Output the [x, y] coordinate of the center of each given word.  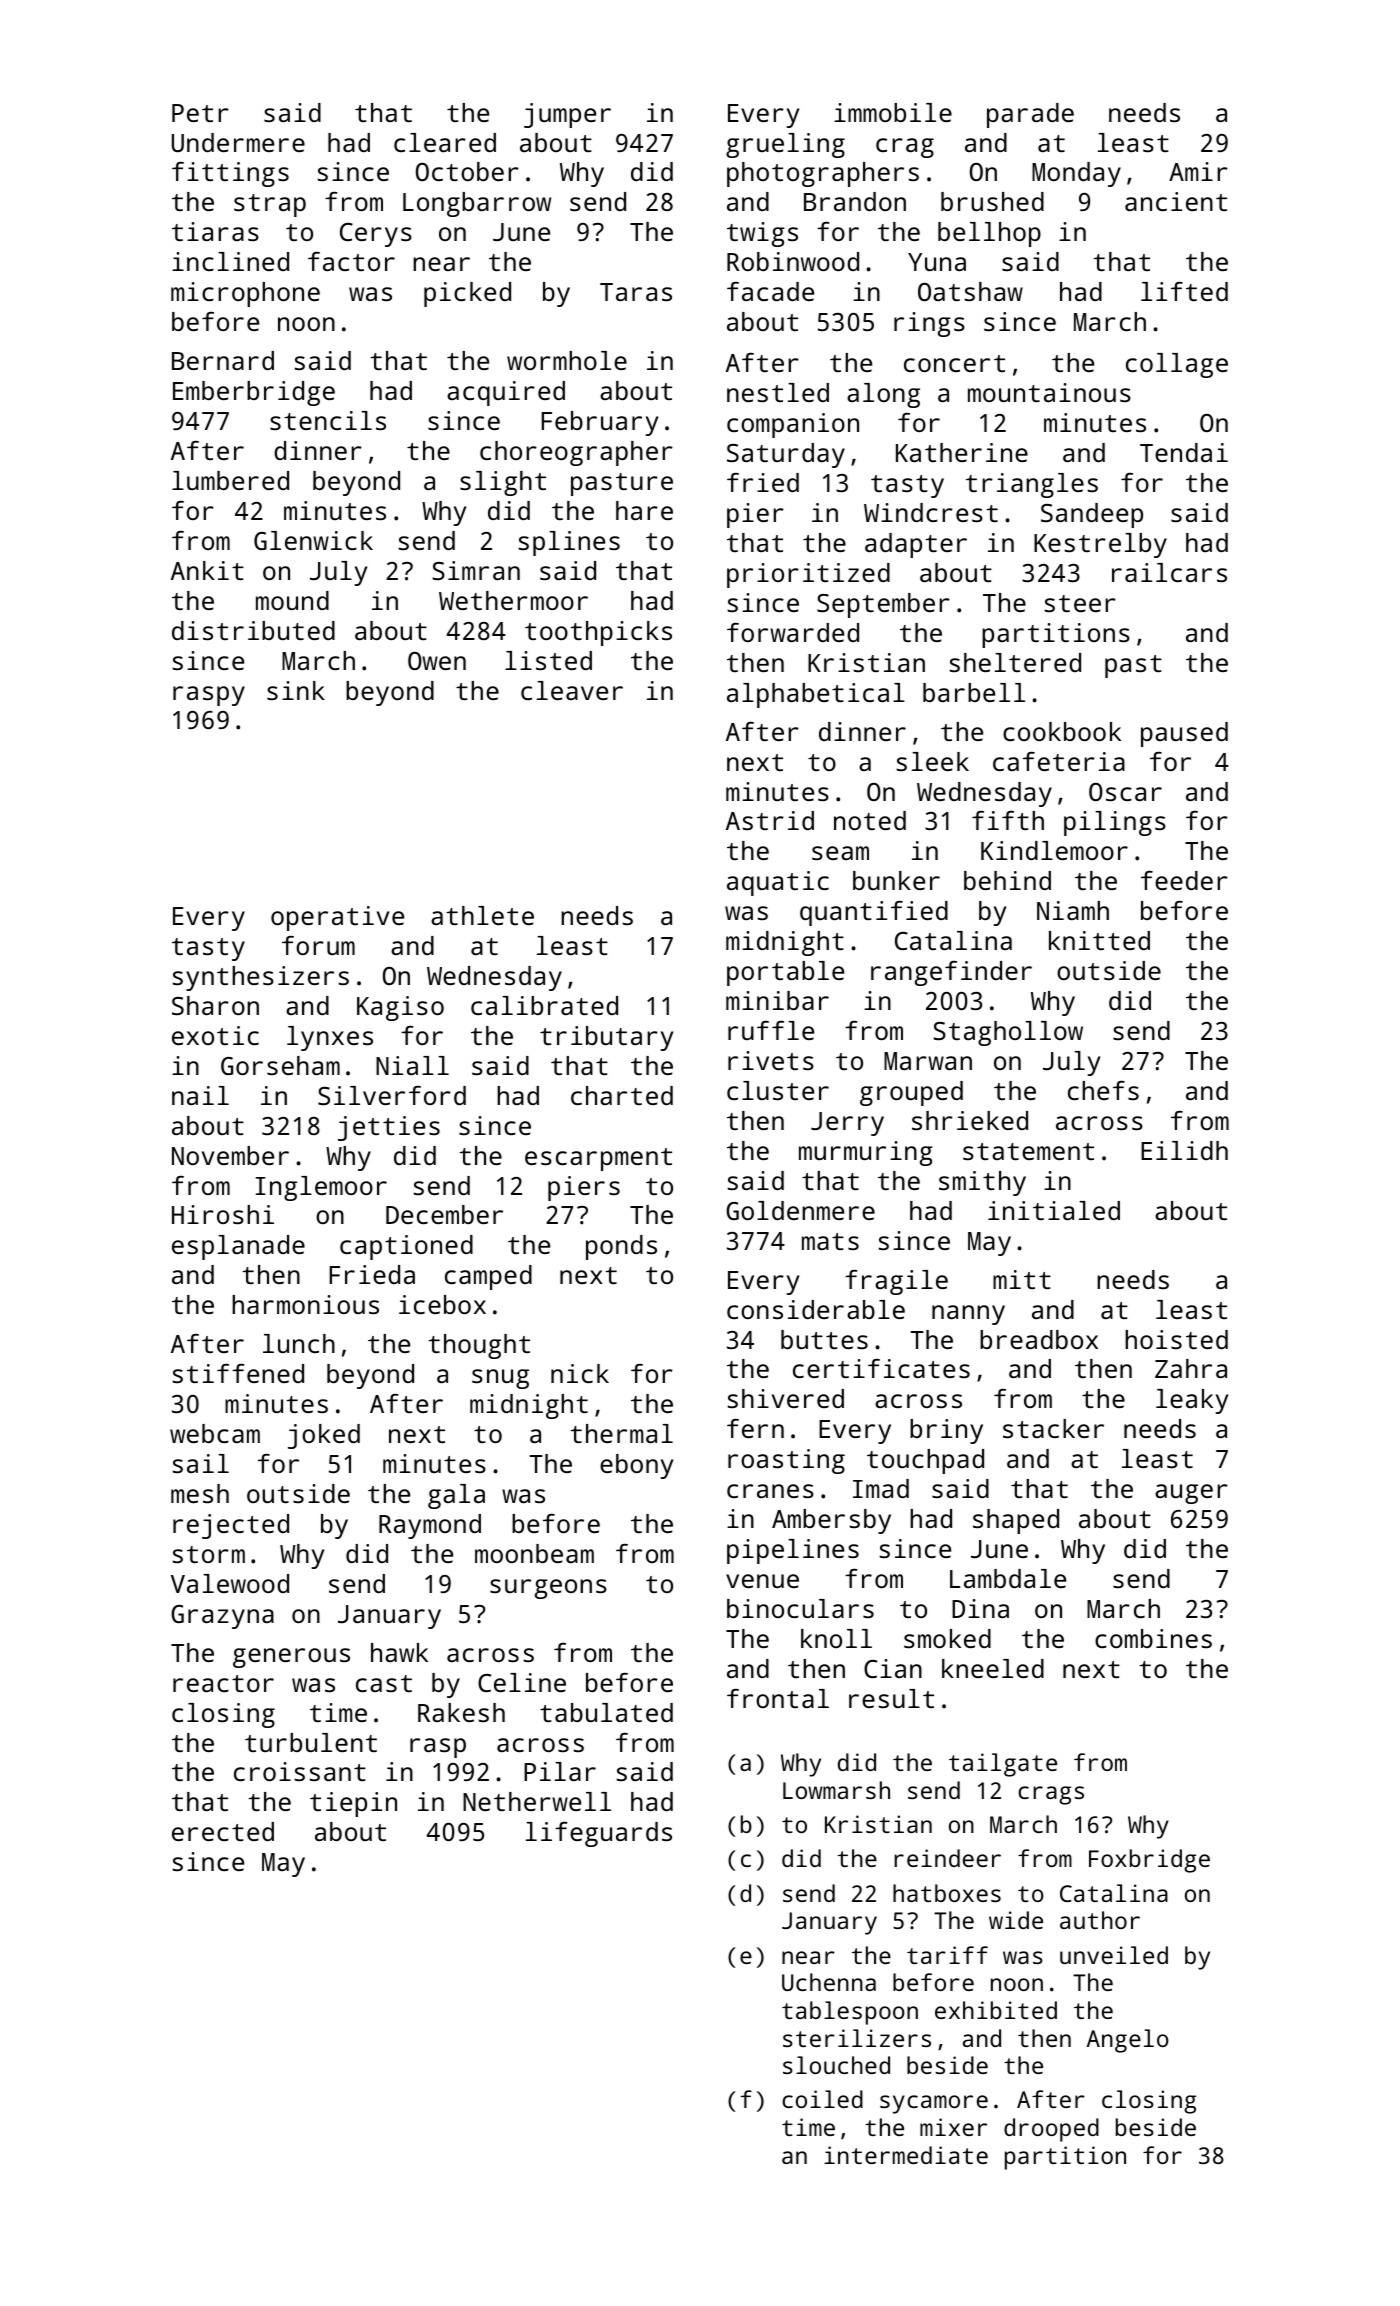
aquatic [778, 883]
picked [467, 294]
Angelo [1128, 2041]
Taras [636, 292]
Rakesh [461, 1712]
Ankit [207, 570]
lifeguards [599, 1834]
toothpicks [598, 633]
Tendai [1184, 452]
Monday [1076, 174]
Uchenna [829, 1982]
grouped [911, 1093]
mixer [953, 2127]
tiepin [353, 1804]
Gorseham [280, 1065]
